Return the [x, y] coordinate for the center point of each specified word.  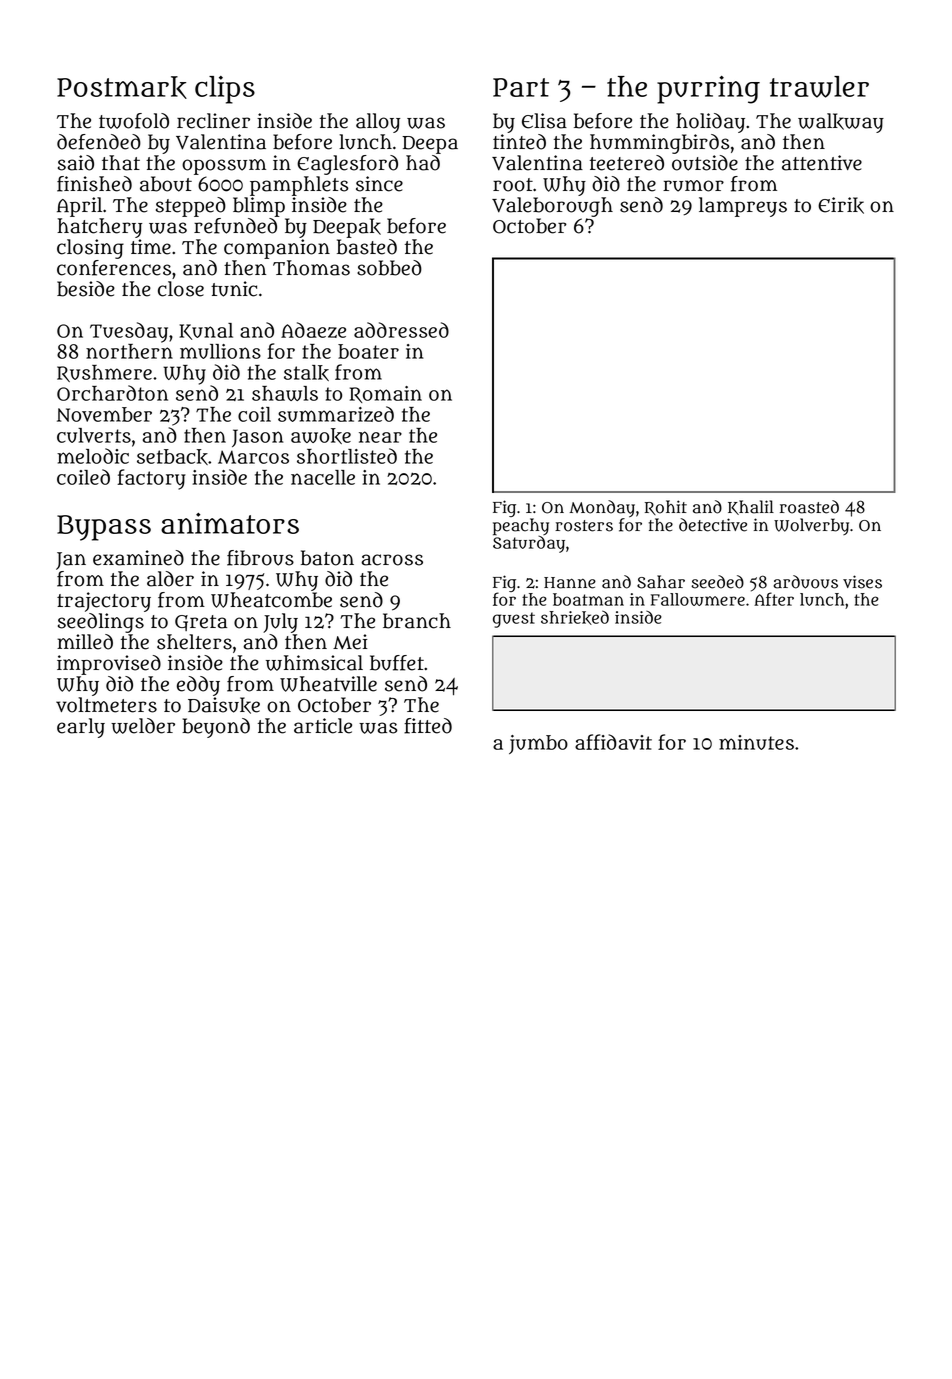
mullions [220, 351]
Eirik [841, 205]
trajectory [104, 602]
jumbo [538, 744]
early [81, 728]
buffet [397, 663]
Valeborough [552, 207]
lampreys [743, 207]
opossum [224, 167]
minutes [756, 742]
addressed [401, 330]
